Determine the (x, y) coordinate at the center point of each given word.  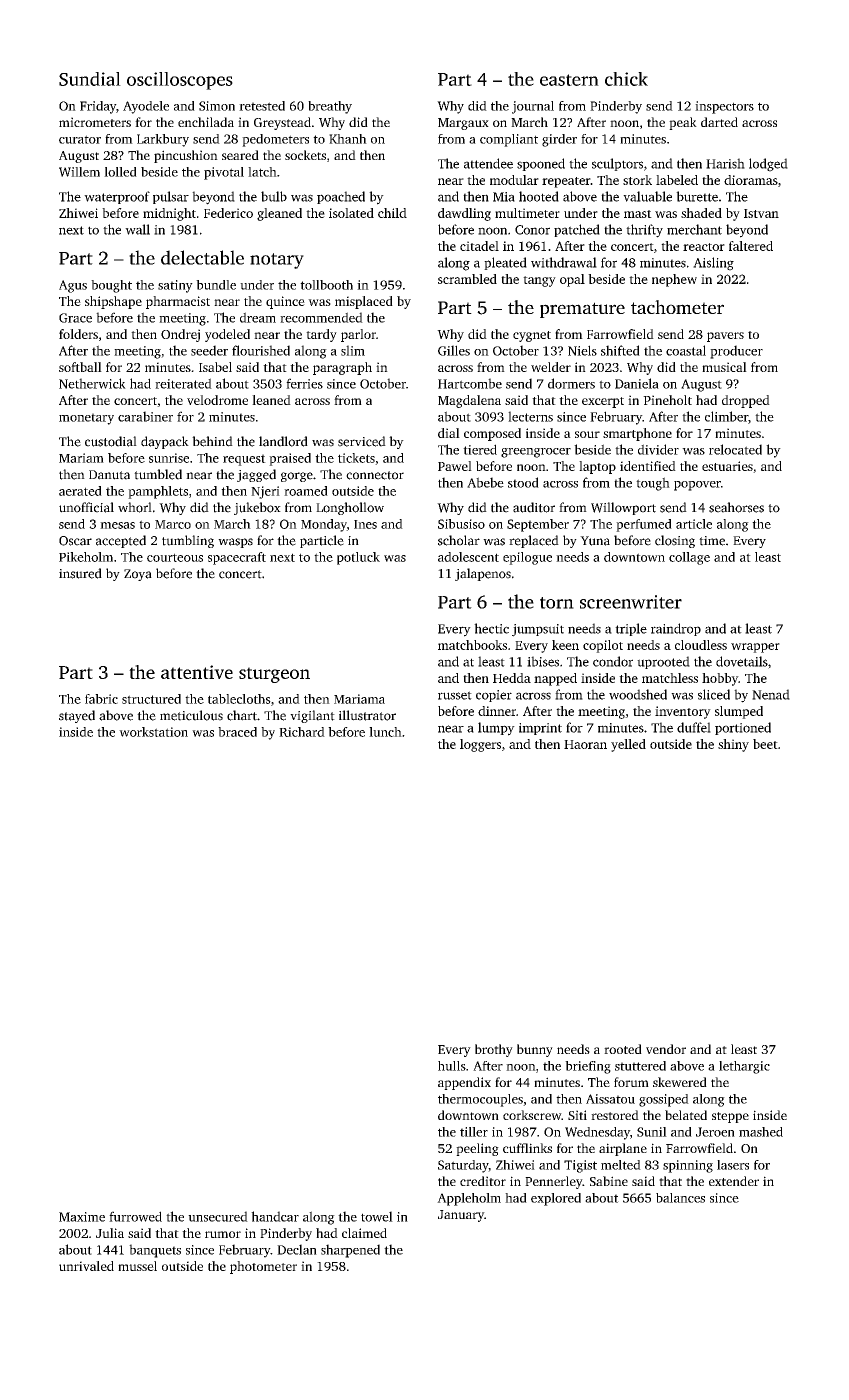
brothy (494, 1050)
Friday (98, 107)
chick (626, 79)
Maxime (82, 1217)
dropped (746, 401)
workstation (153, 732)
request (244, 460)
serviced (362, 441)
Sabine (609, 1181)
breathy (330, 107)
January (461, 1216)
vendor (666, 1049)
